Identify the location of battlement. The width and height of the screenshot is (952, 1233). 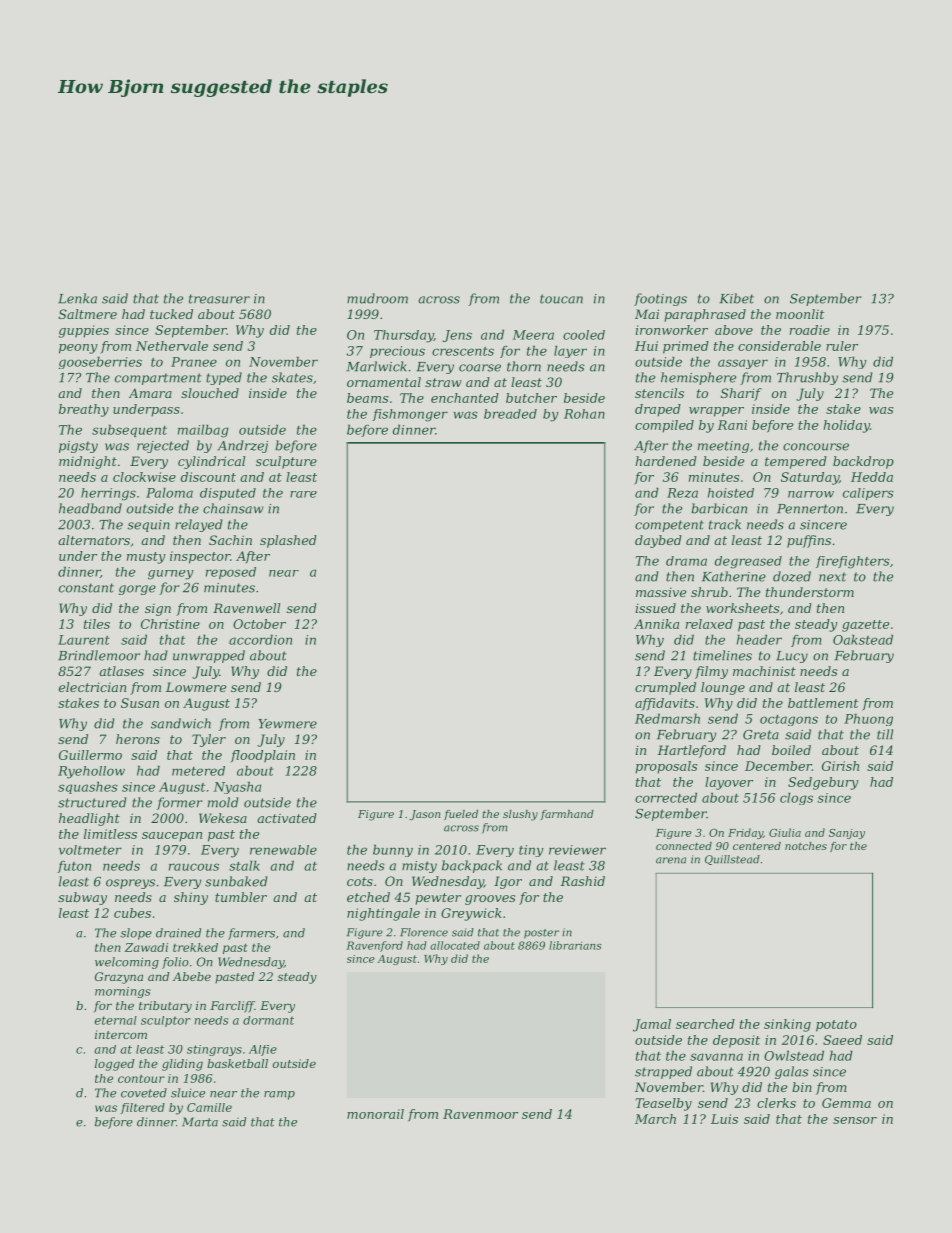
(823, 703).
